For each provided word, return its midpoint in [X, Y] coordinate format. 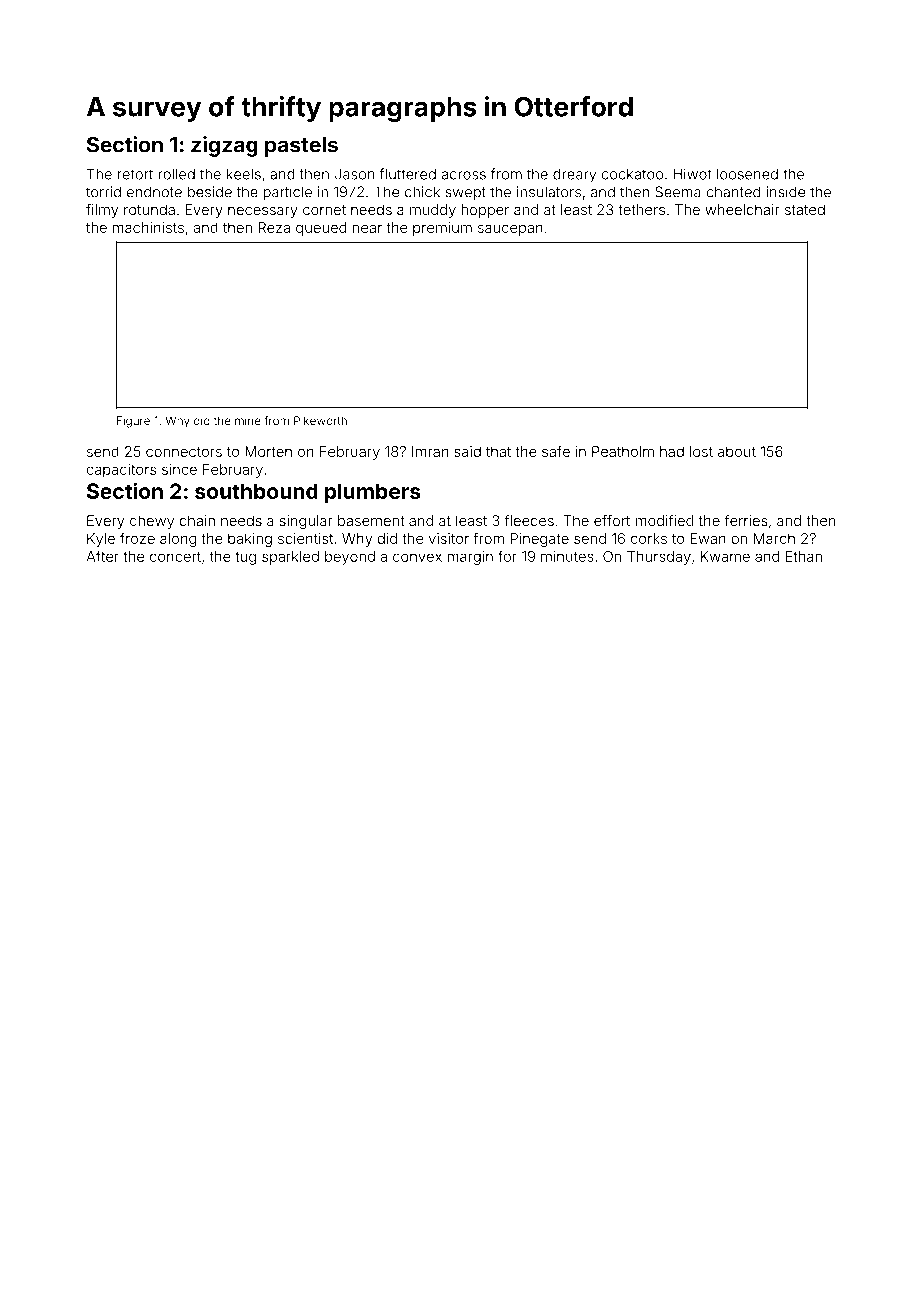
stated [805, 209]
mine [248, 420]
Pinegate [540, 540]
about [737, 451]
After [102, 556]
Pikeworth [320, 420]
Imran [430, 451]
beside [210, 192]
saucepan [510, 230]
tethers [641, 209]
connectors [184, 452]
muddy [433, 211]
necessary [263, 212]
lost [701, 451]
